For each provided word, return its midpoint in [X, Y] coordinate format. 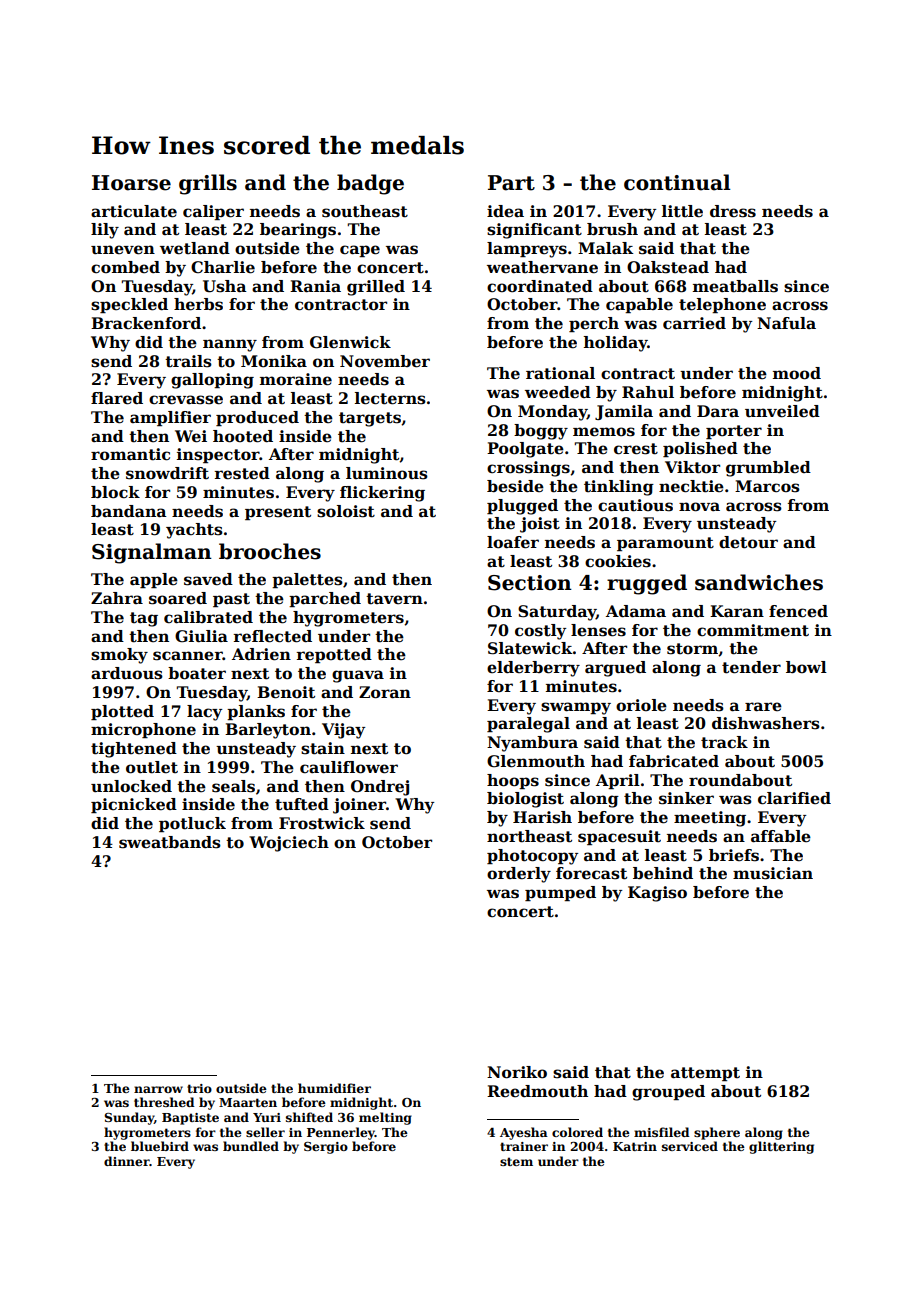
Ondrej [380, 788]
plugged [522, 507]
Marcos [767, 486]
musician [773, 873]
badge [370, 184]
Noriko [517, 1072]
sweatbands [170, 842]
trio [199, 1088]
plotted [122, 712]
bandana [129, 511]
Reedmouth [537, 1091]
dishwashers [766, 723]
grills [208, 184]
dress [733, 211]
